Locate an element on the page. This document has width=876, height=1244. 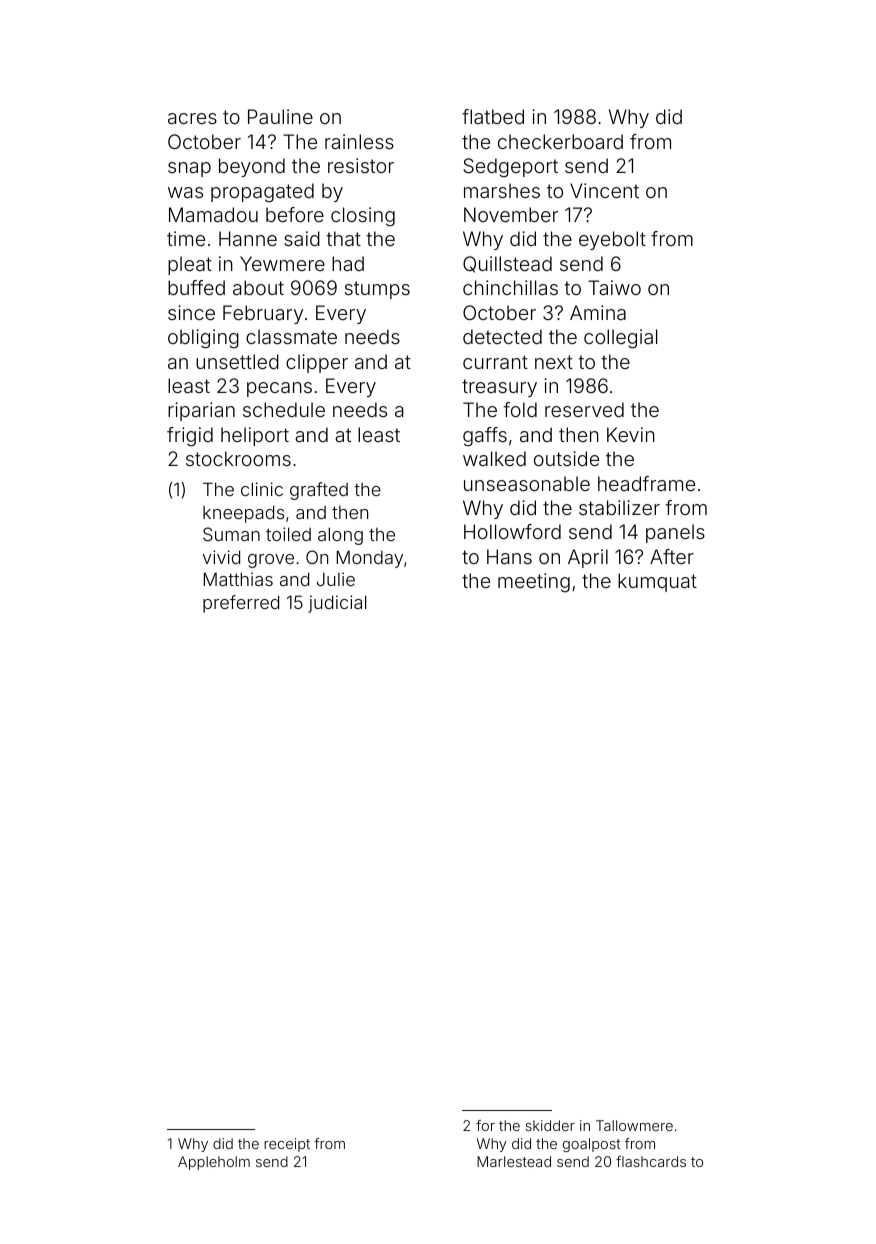
acres is located at coordinates (192, 118).
